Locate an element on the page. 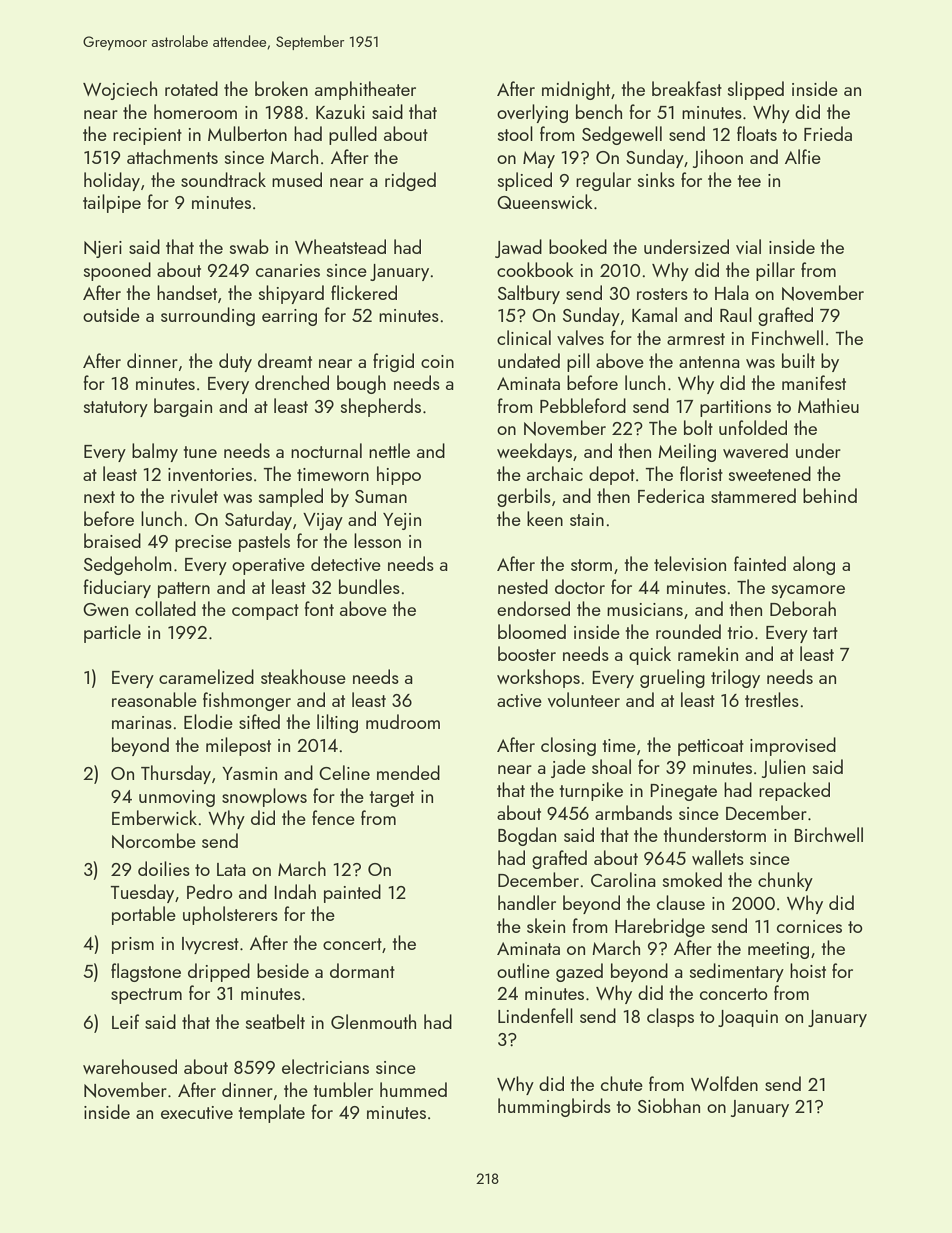  Lindenfell is located at coordinates (535, 1015).
